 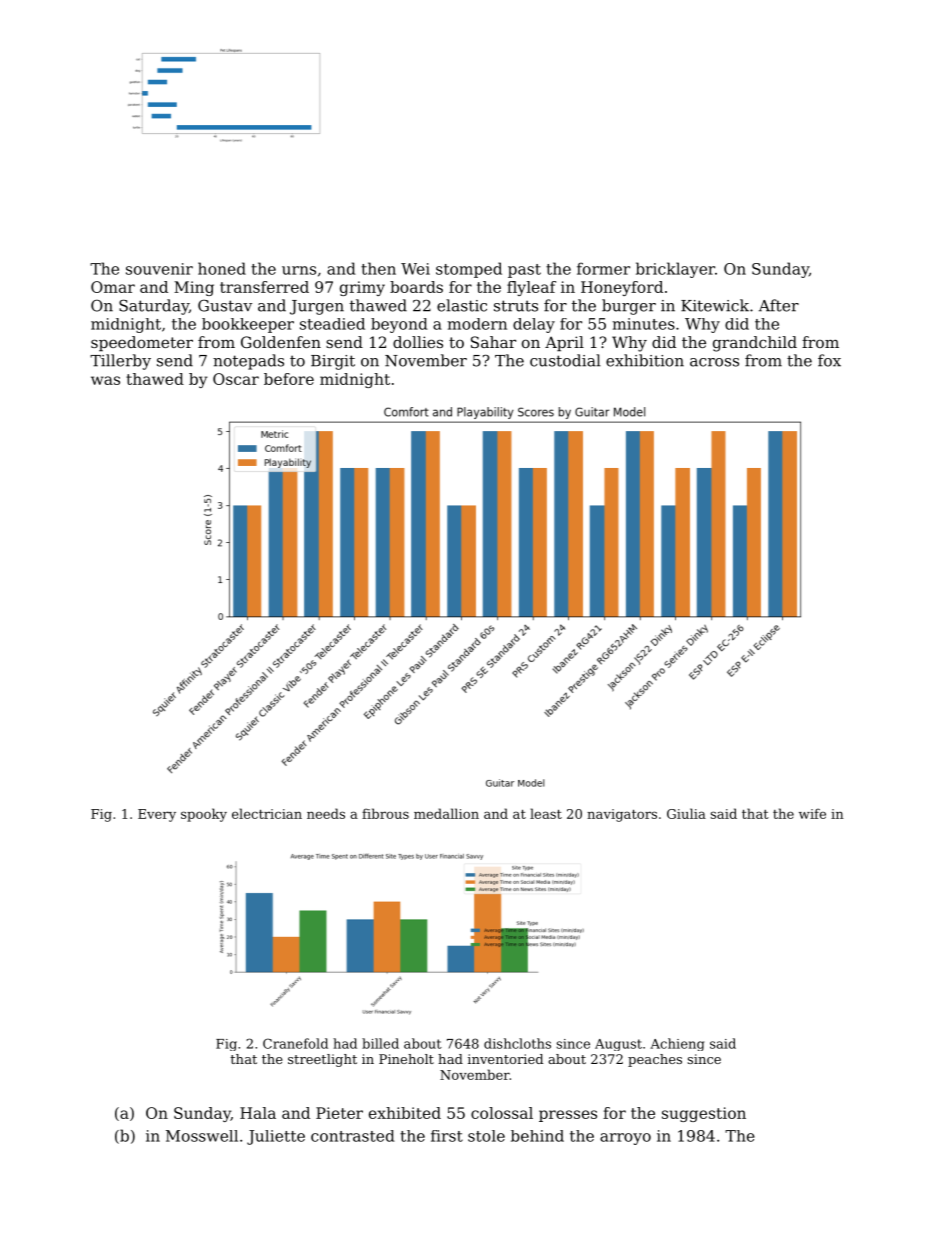 What do you see at coordinates (236, 379) in the image?
I see `Oscar` at bounding box center [236, 379].
